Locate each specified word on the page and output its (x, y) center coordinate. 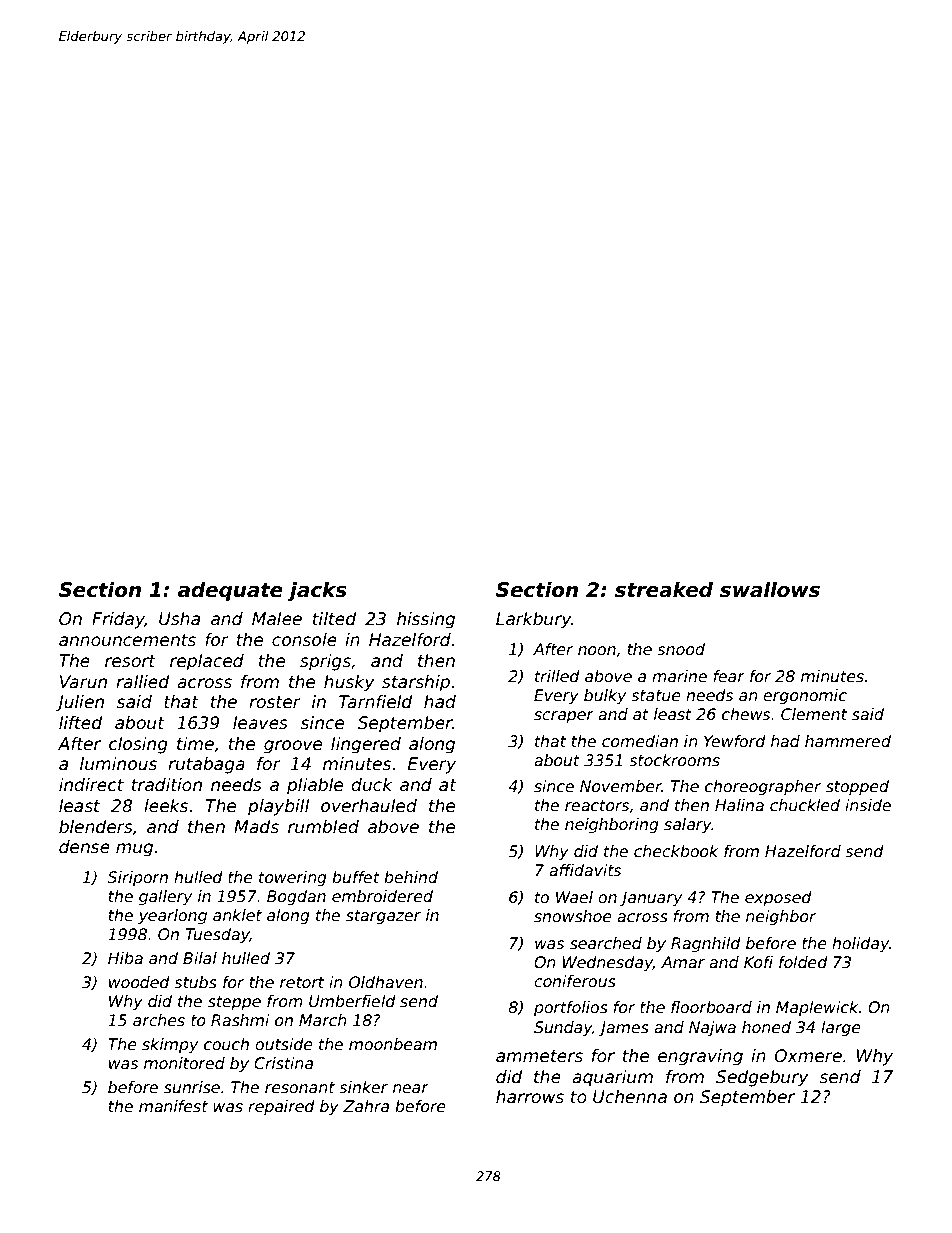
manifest (173, 1106)
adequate (230, 591)
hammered (848, 741)
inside (868, 805)
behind (411, 877)
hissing (426, 620)
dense (84, 847)
